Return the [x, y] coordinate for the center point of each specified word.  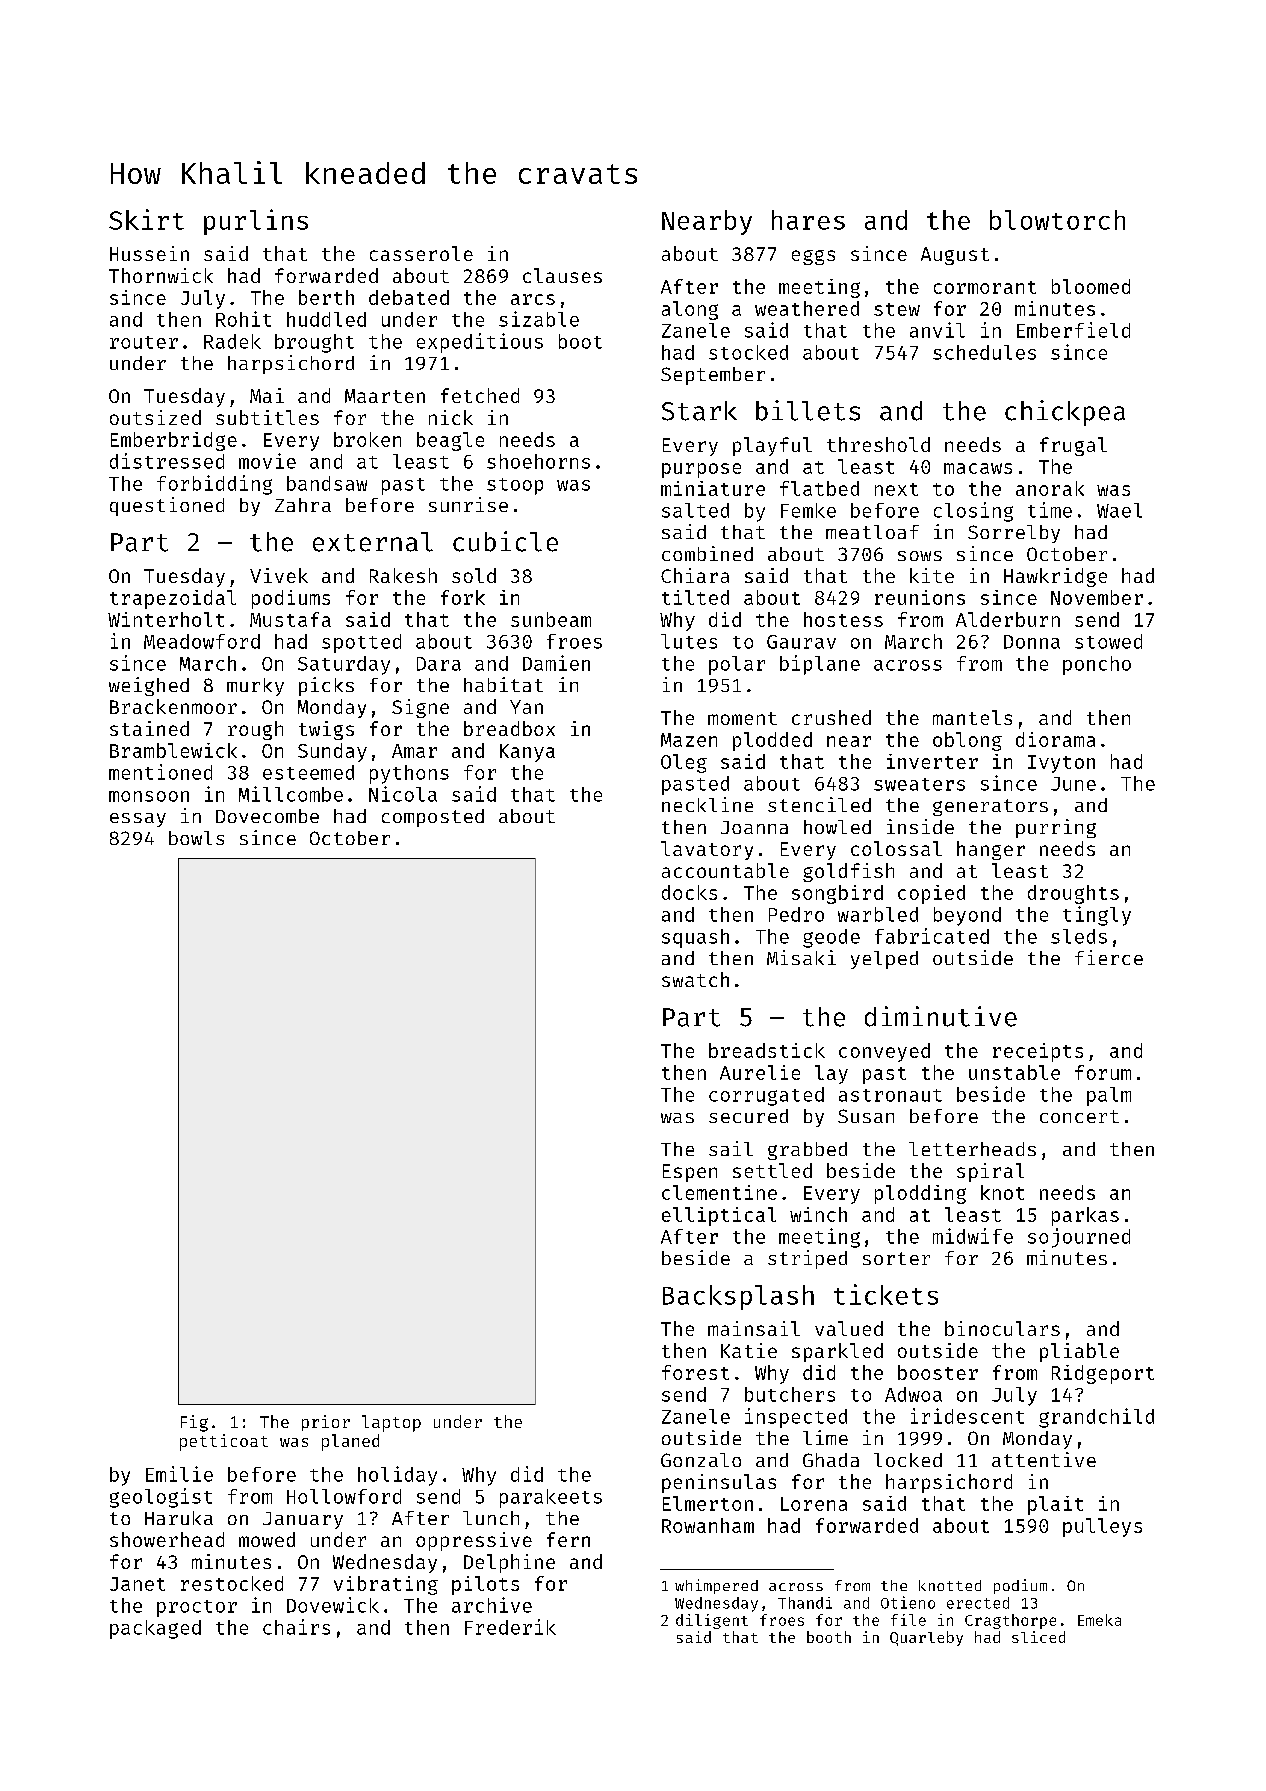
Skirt [146, 219]
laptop [391, 1423]
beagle [450, 441]
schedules [984, 352]
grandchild [1096, 1418]
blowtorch [1057, 220]
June [1073, 784]
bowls [196, 838]
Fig [194, 1423]
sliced [1038, 1637]
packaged [155, 1629]
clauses [562, 275]
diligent [712, 1621]
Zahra [303, 505]
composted [433, 818]
